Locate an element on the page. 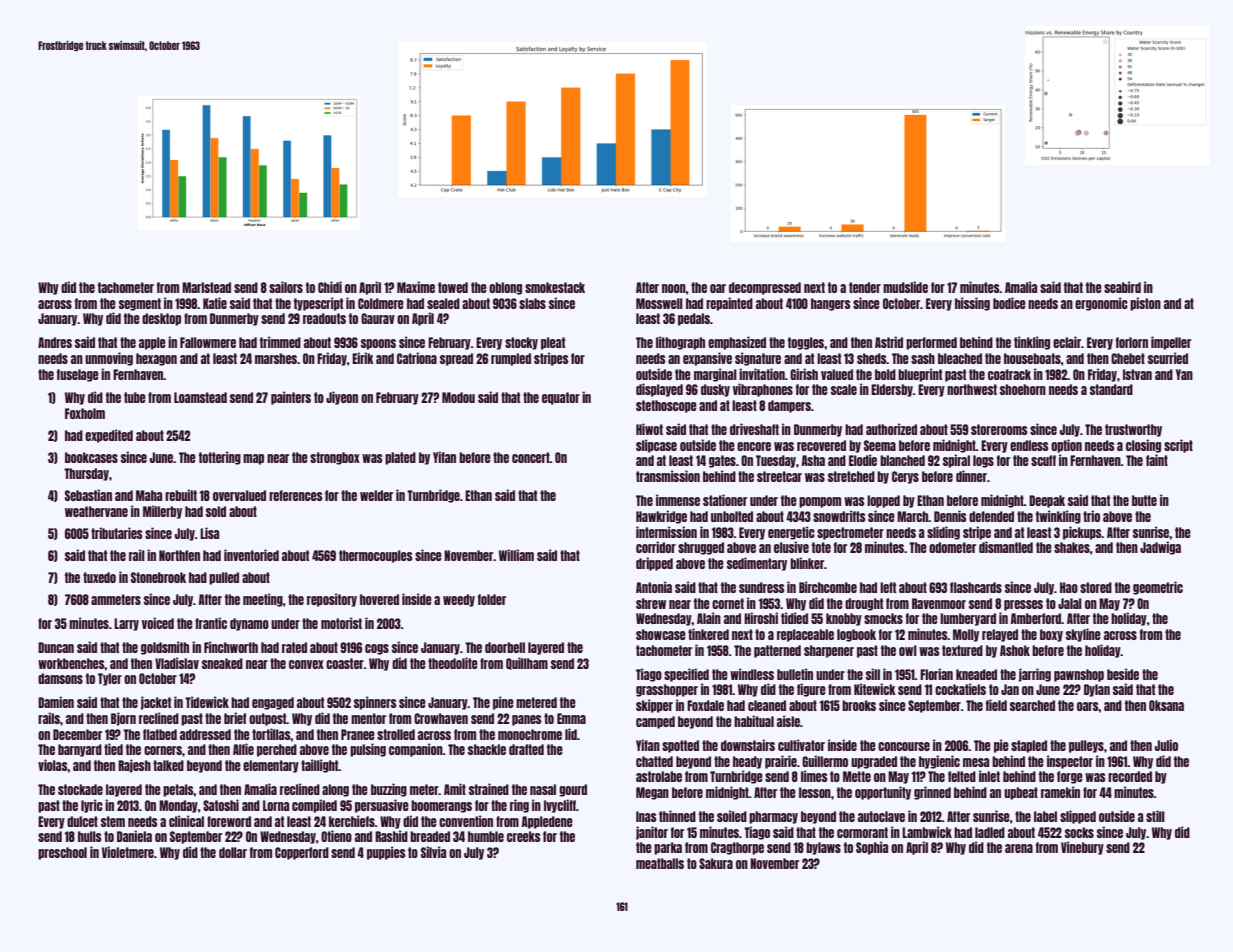 The height and width of the document is (952, 1233). pine is located at coordinates (503, 703).
